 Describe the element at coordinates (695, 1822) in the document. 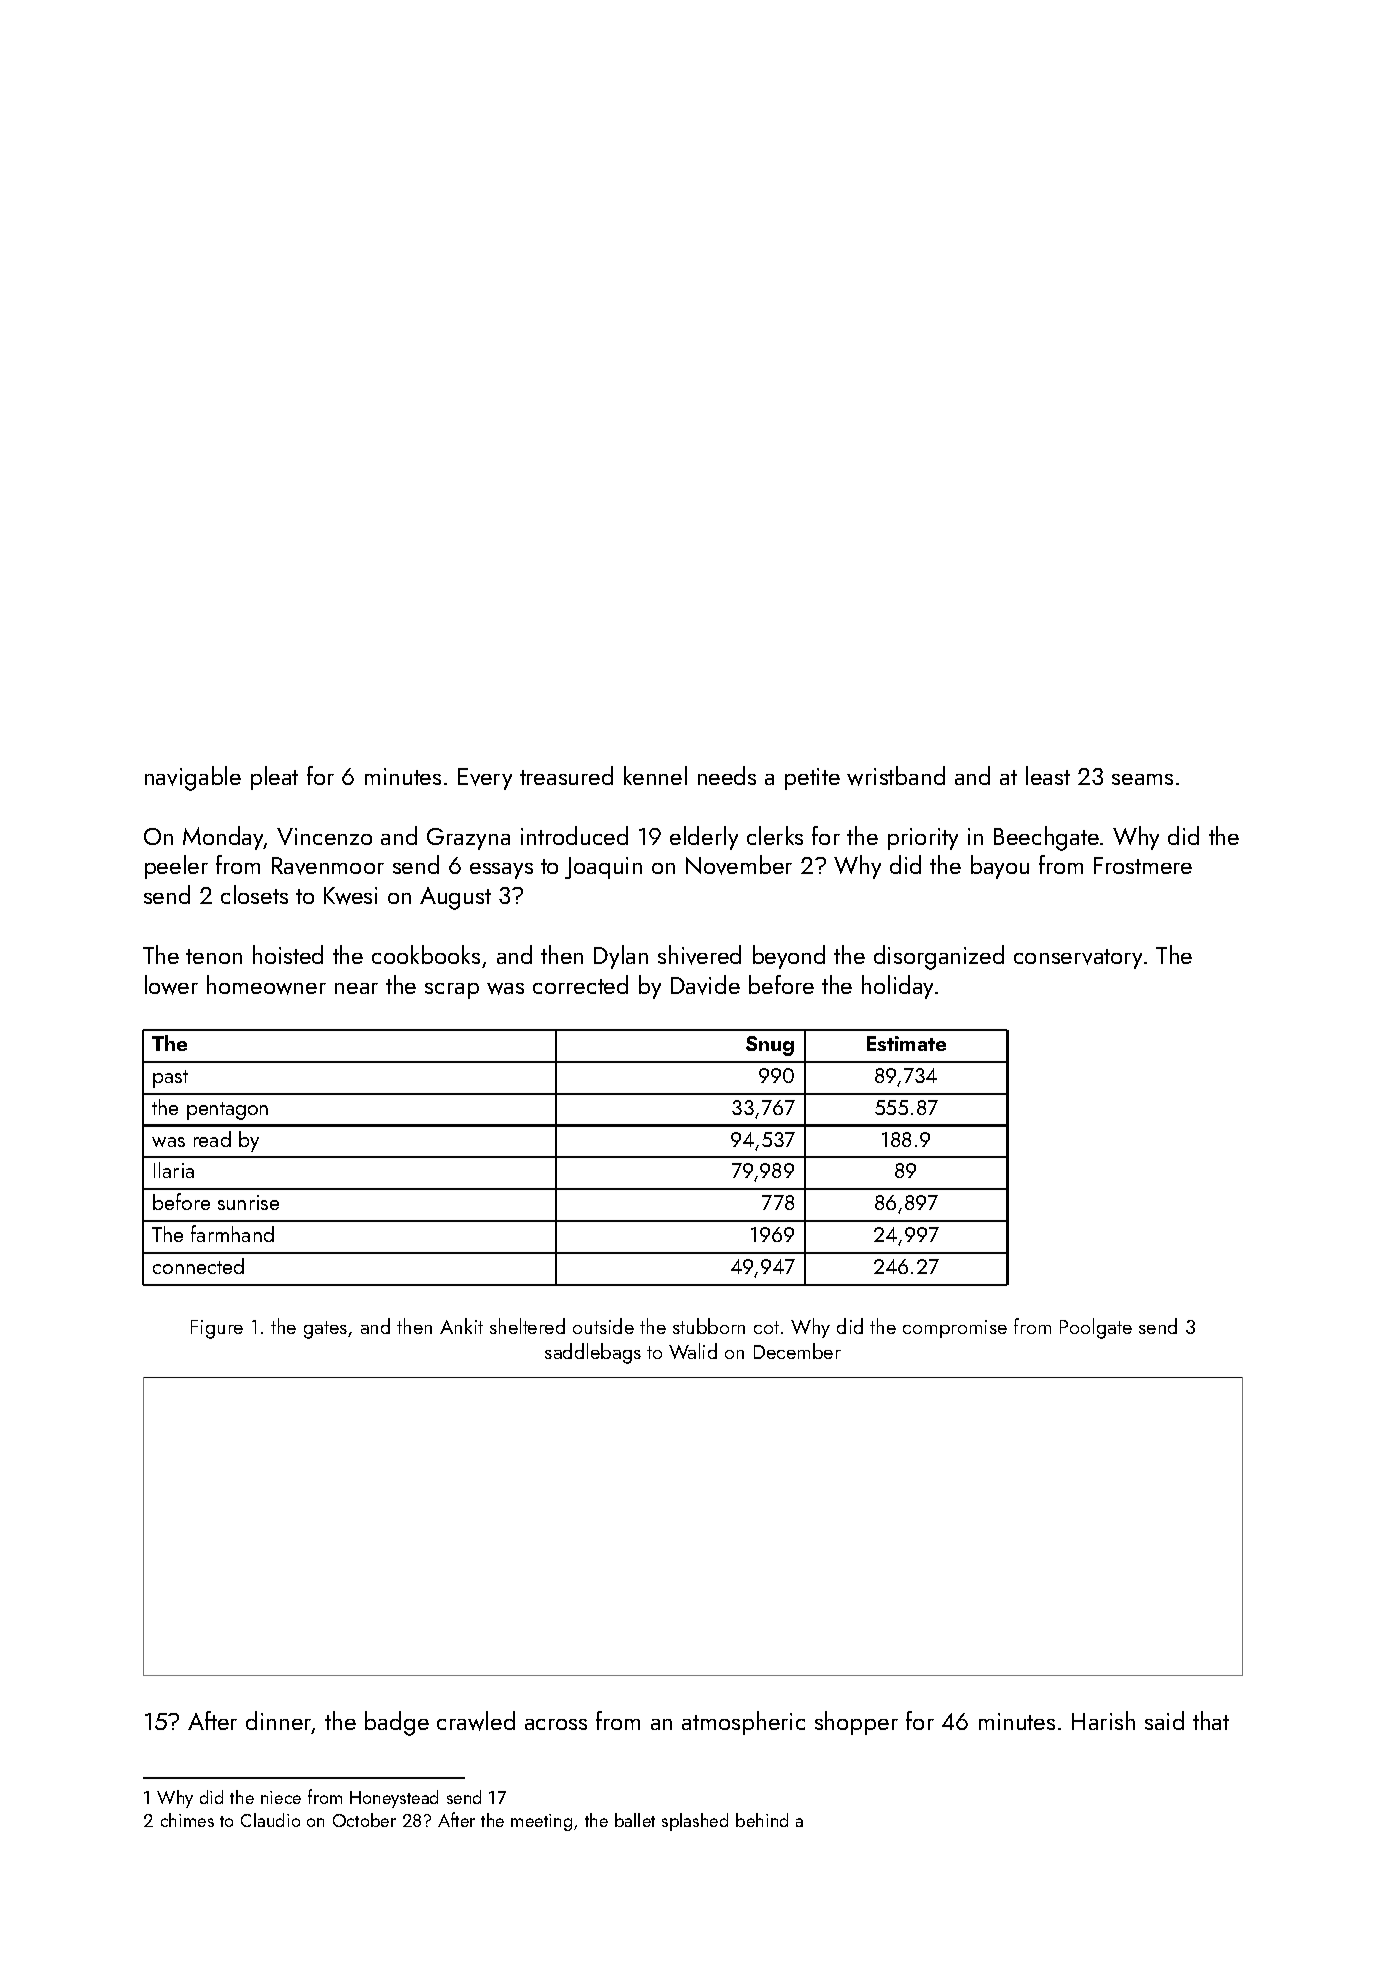

I see `splashed` at that location.
